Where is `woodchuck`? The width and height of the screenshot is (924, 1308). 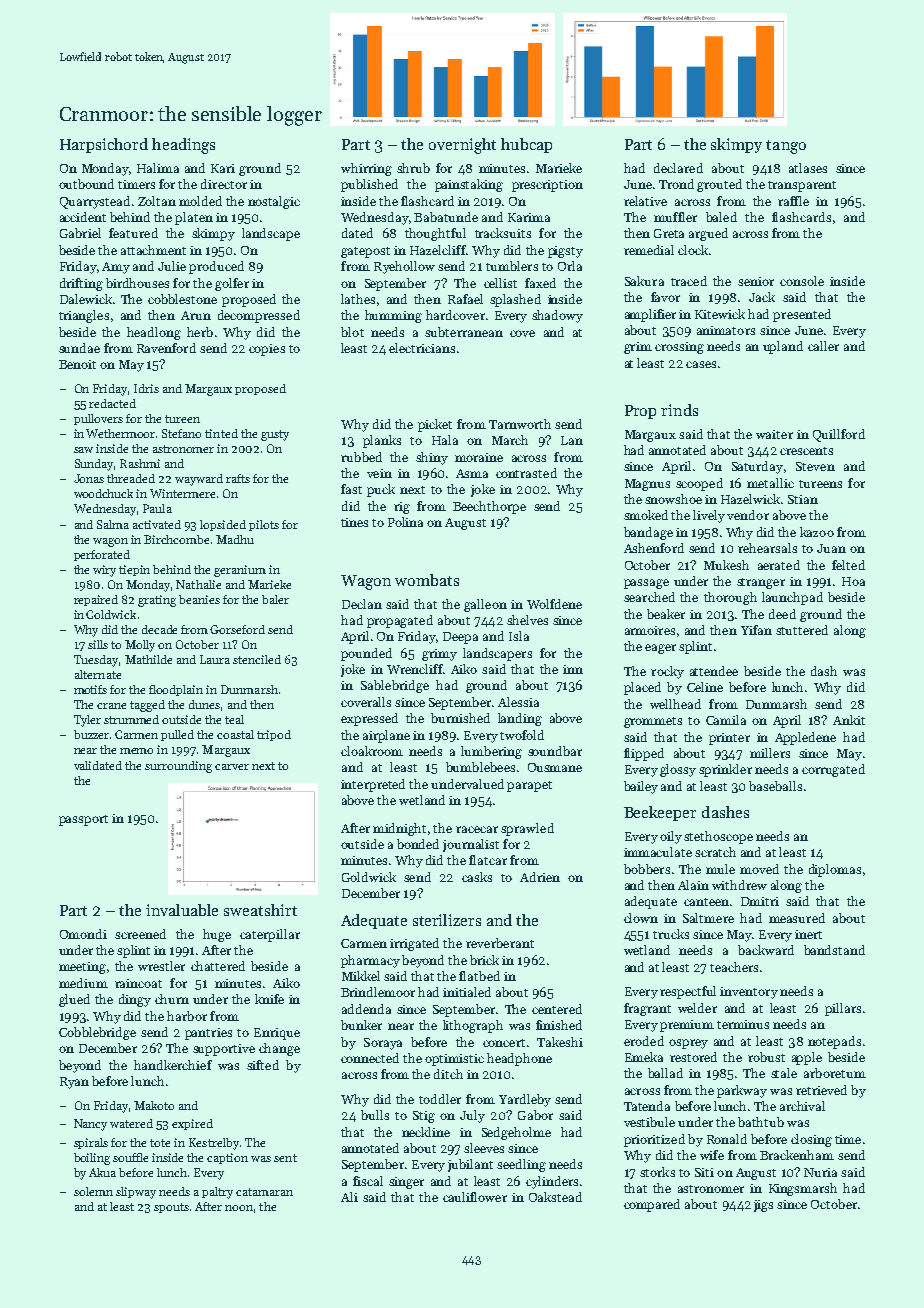
woodchuck is located at coordinates (103, 493).
